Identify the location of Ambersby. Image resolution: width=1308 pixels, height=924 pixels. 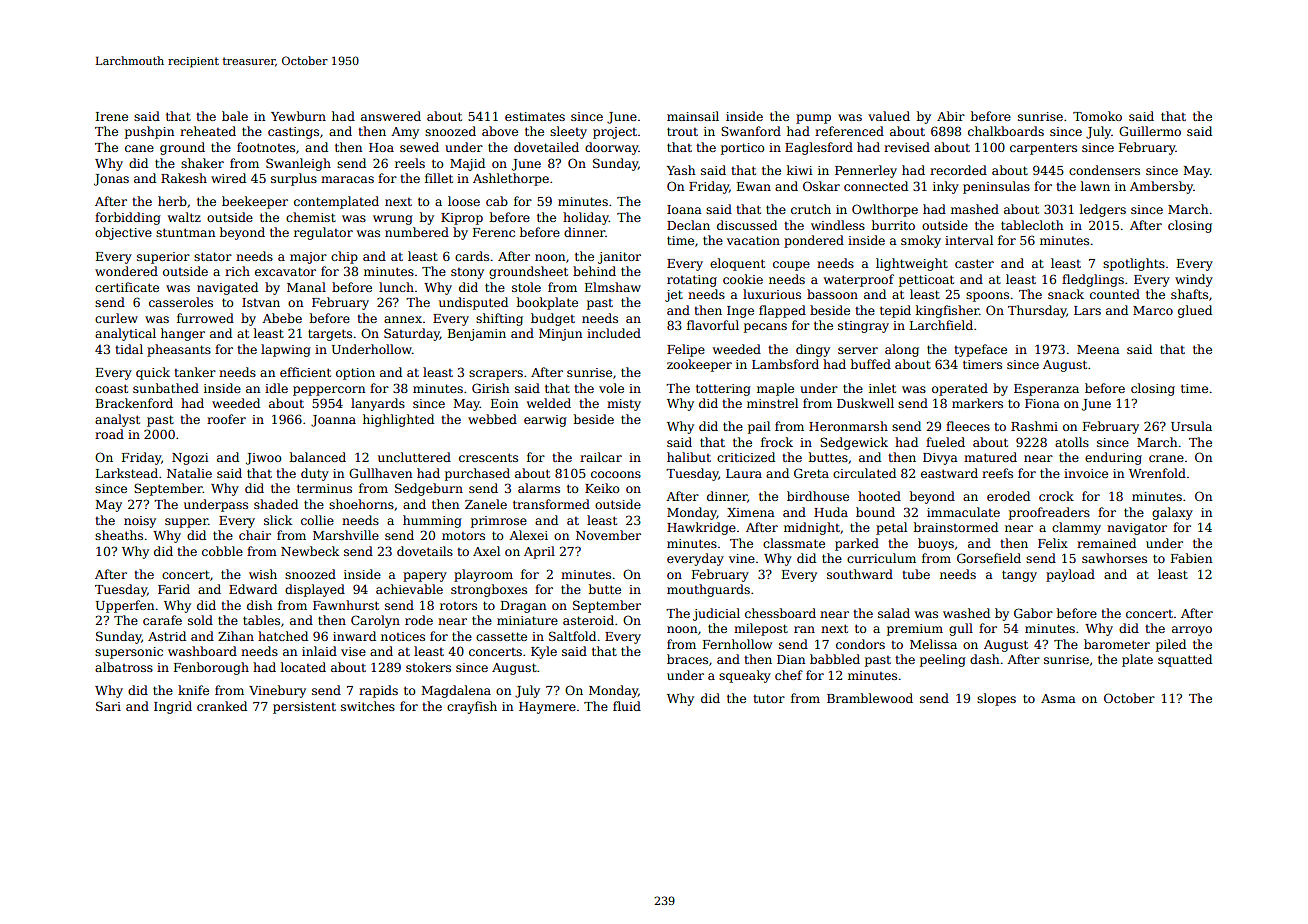
(1161, 187).
